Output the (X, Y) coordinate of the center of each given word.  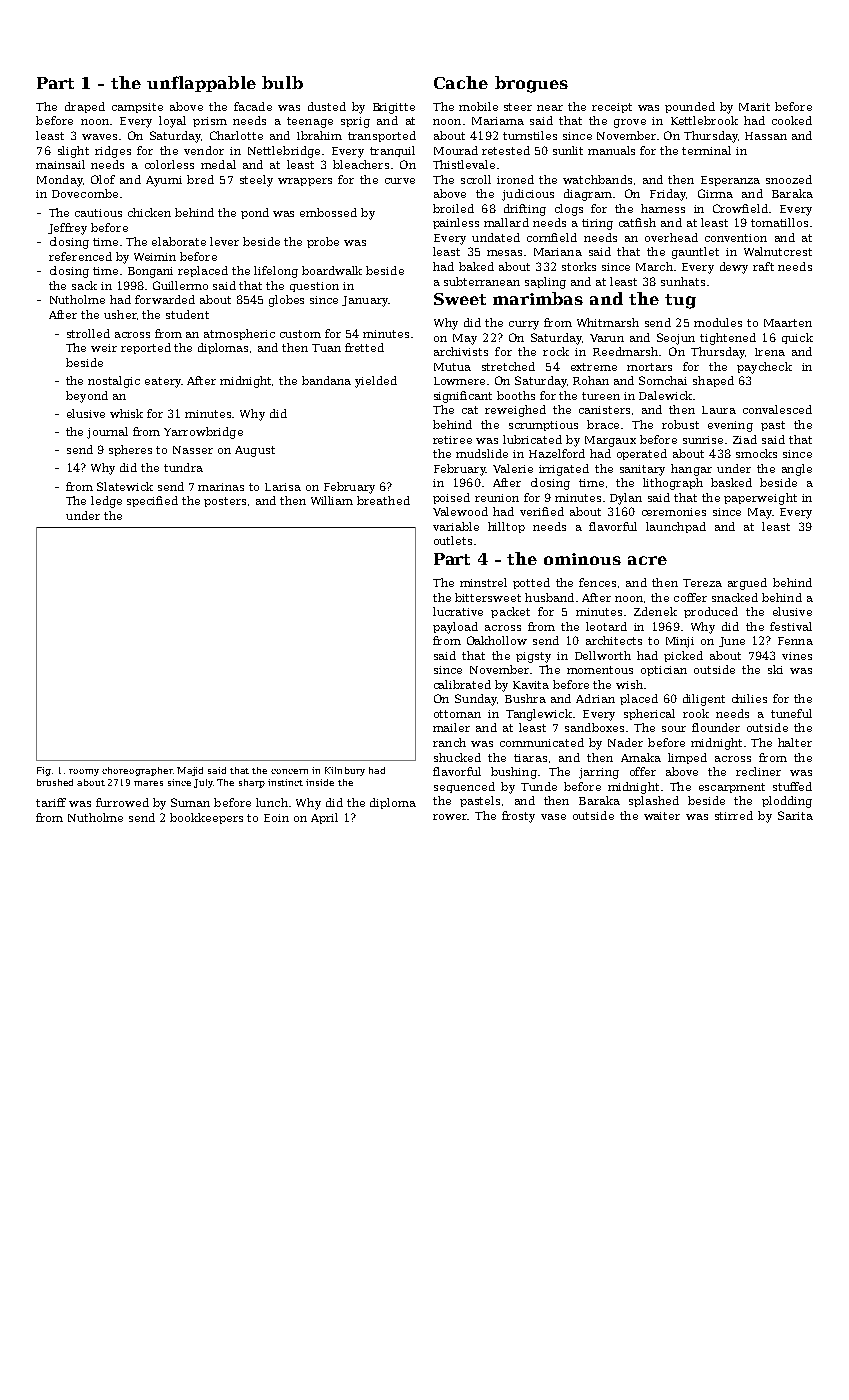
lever (224, 241)
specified (152, 501)
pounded (690, 107)
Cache (461, 82)
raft (763, 266)
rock (556, 351)
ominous (582, 559)
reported (146, 348)
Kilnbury (345, 771)
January (365, 301)
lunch (272, 802)
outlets (453, 540)
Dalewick (665, 395)
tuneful (791, 713)
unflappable (201, 84)
